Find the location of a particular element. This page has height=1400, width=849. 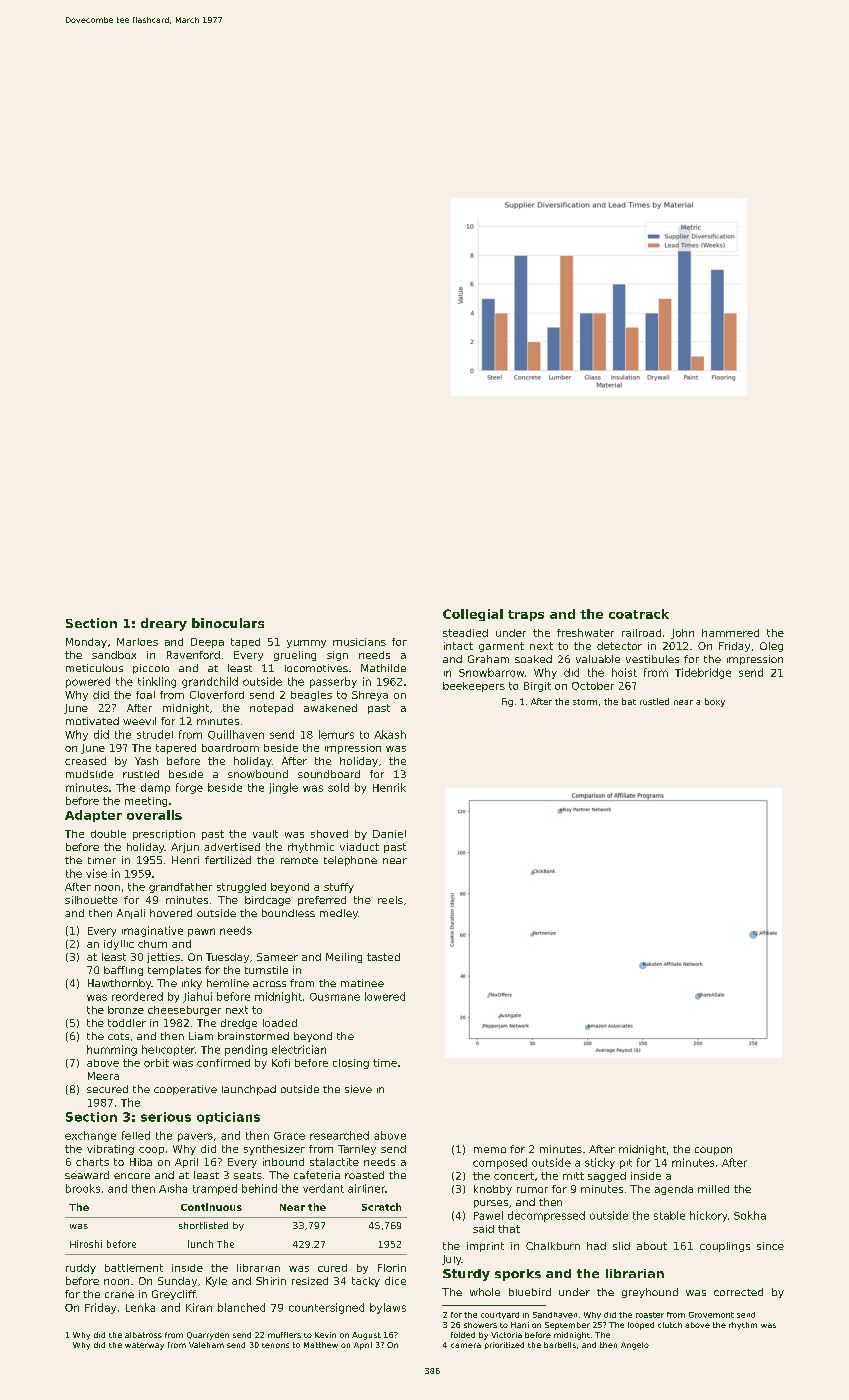

binoculars is located at coordinates (228, 623).
